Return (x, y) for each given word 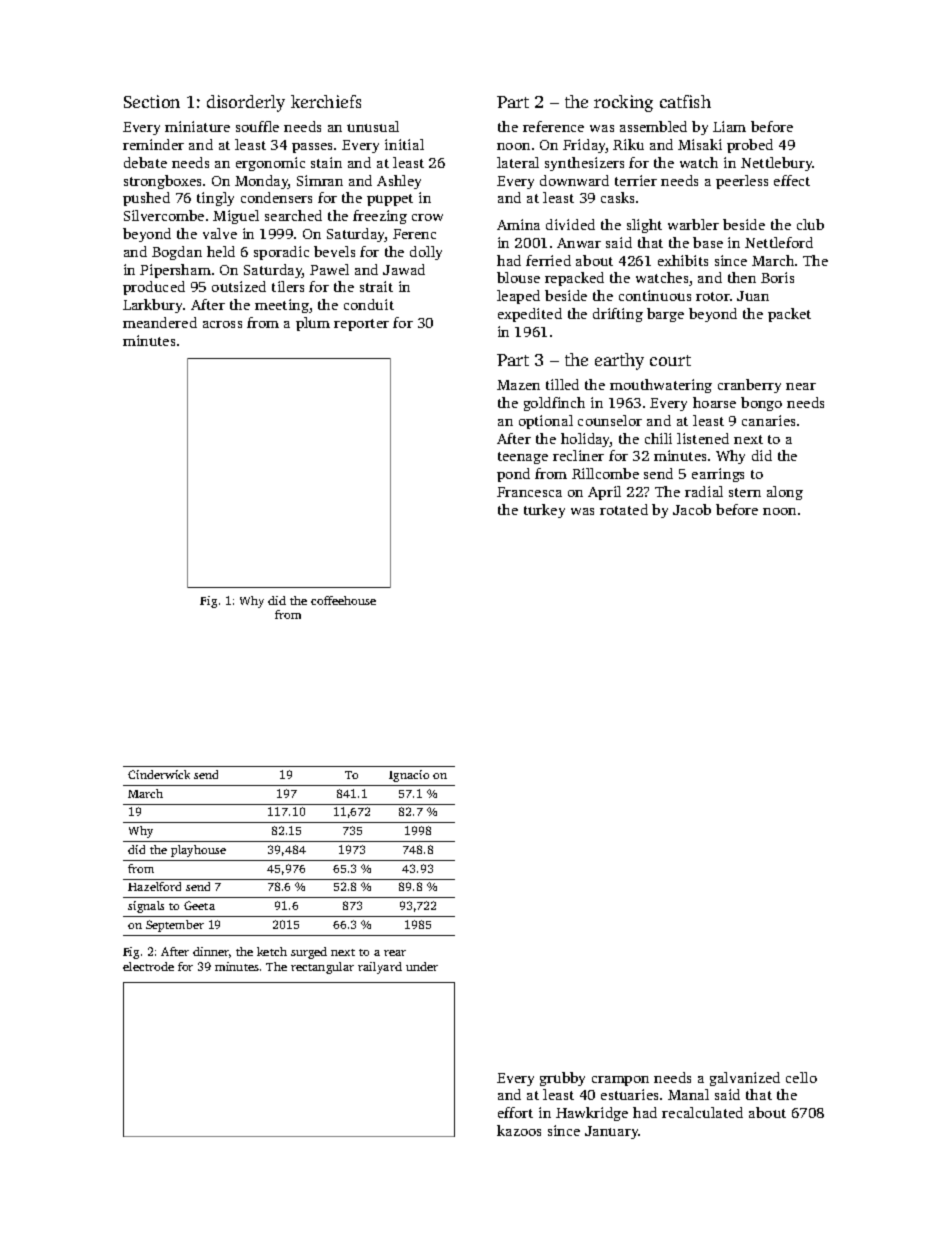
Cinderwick (159, 774)
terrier (636, 180)
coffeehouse (343, 600)
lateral (518, 162)
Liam (729, 126)
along (785, 493)
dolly (426, 253)
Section (152, 101)
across (222, 324)
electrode (148, 966)
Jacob (692, 509)
